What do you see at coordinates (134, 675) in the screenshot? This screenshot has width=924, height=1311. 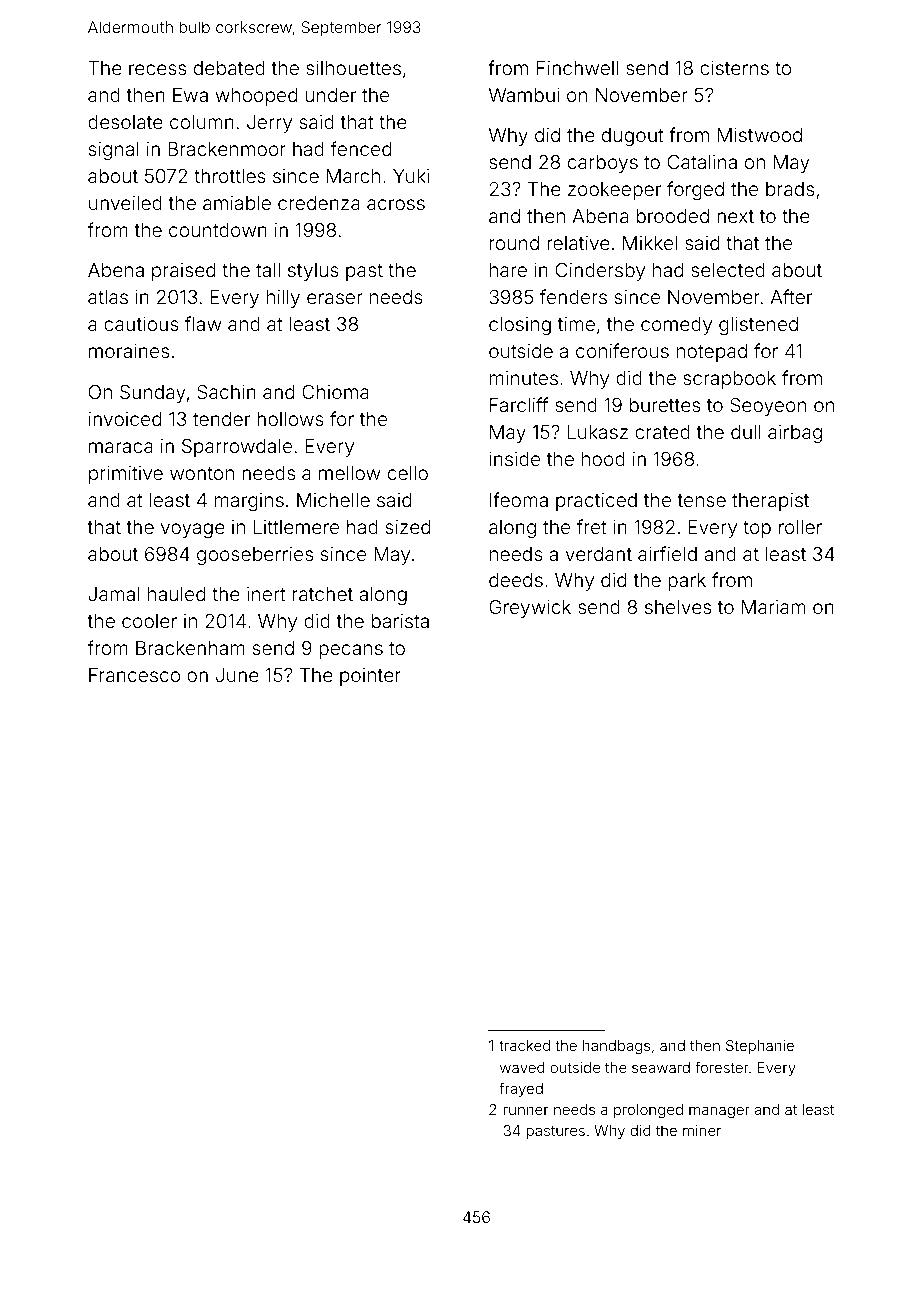 I see `Francesco` at bounding box center [134, 675].
